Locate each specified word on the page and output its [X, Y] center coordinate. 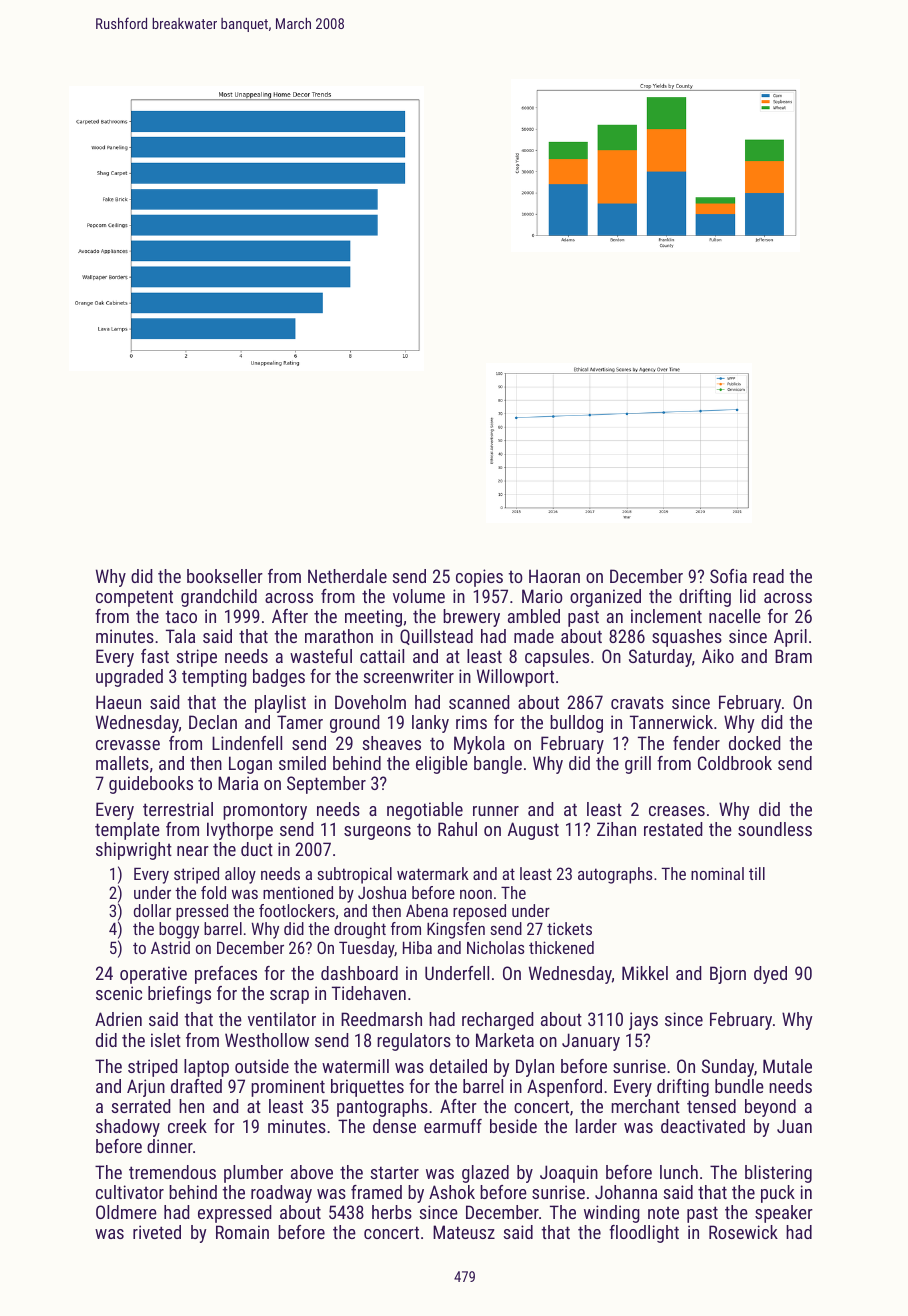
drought [360, 930]
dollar [152, 910]
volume [419, 596]
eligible [442, 765]
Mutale [787, 1066]
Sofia [728, 576]
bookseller [225, 576]
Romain [242, 1232]
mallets [122, 763]
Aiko [718, 656]
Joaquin [569, 1174]
